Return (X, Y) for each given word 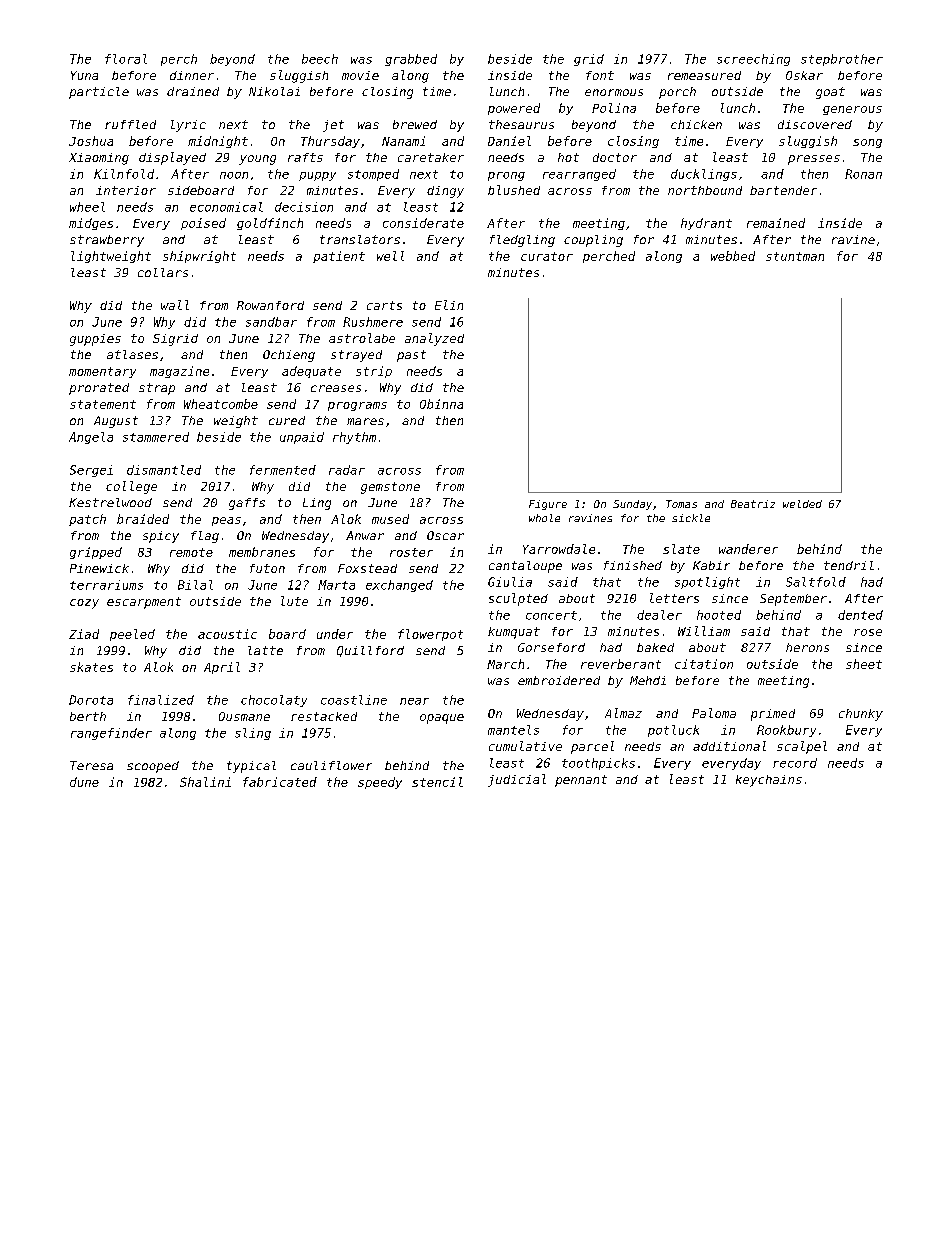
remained (776, 223)
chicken (696, 124)
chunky (861, 715)
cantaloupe (525, 567)
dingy (445, 192)
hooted (719, 615)
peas (226, 521)
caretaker (431, 157)
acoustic (227, 634)
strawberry (107, 241)
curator (547, 256)
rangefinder (111, 734)
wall (175, 305)
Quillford (370, 651)
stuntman (795, 256)
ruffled (130, 124)
